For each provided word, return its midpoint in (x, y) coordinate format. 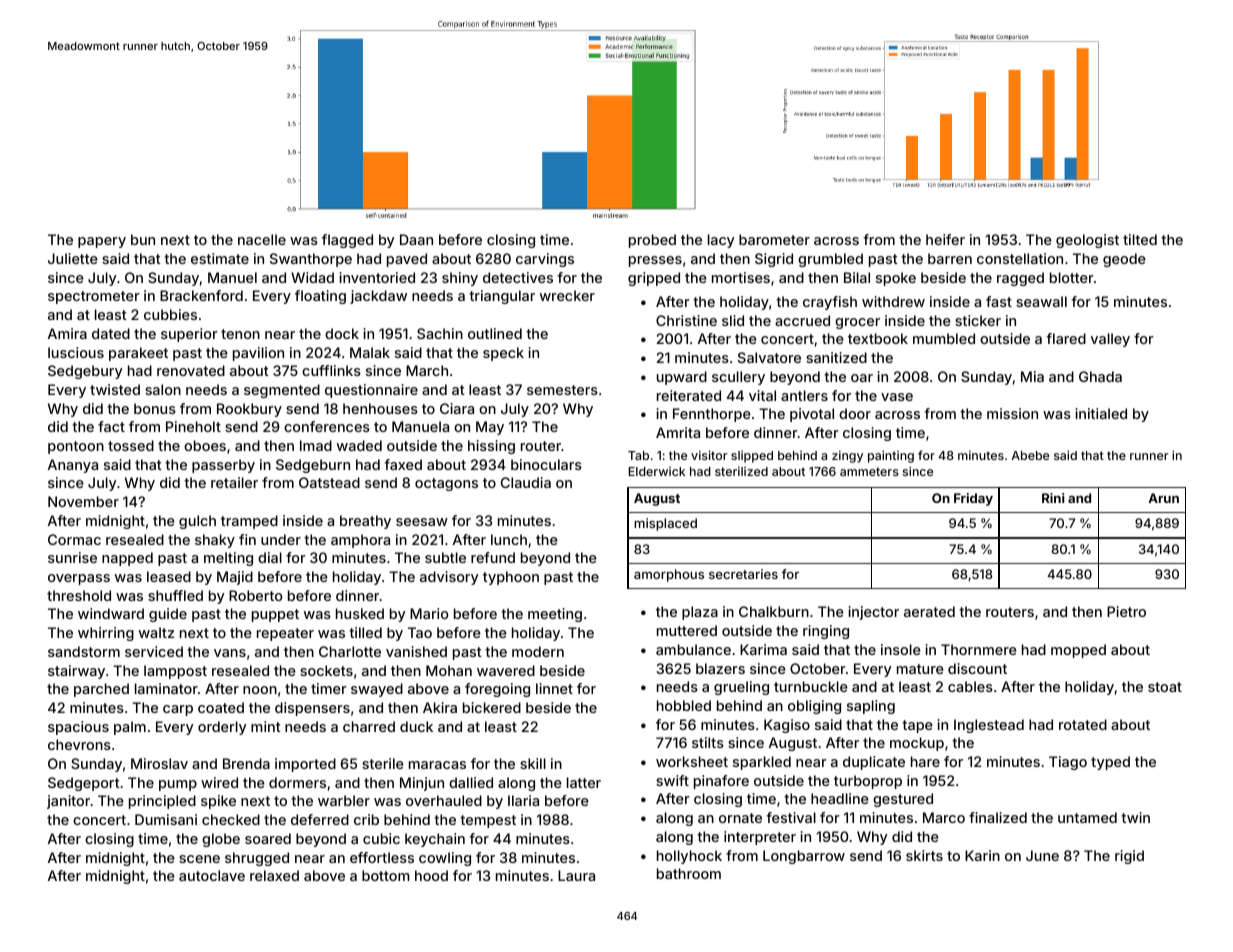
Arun (1163, 498)
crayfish (830, 303)
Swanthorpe (311, 260)
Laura (576, 875)
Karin (982, 855)
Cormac (74, 539)
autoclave (212, 875)
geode (1124, 260)
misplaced (665, 524)
